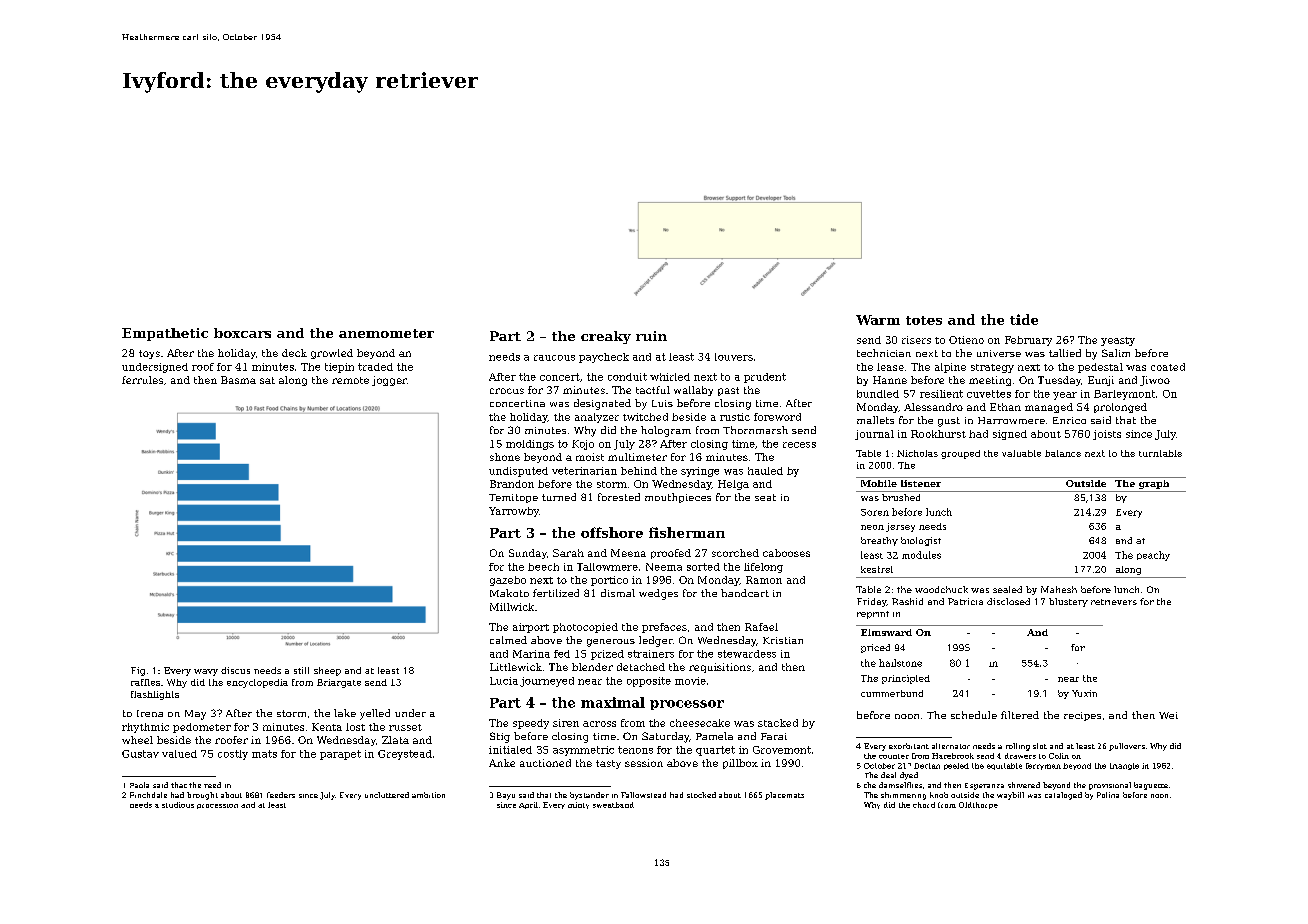  Describe the element at coordinates (658, 594) in the screenshot. I see `wedges` at that location.
